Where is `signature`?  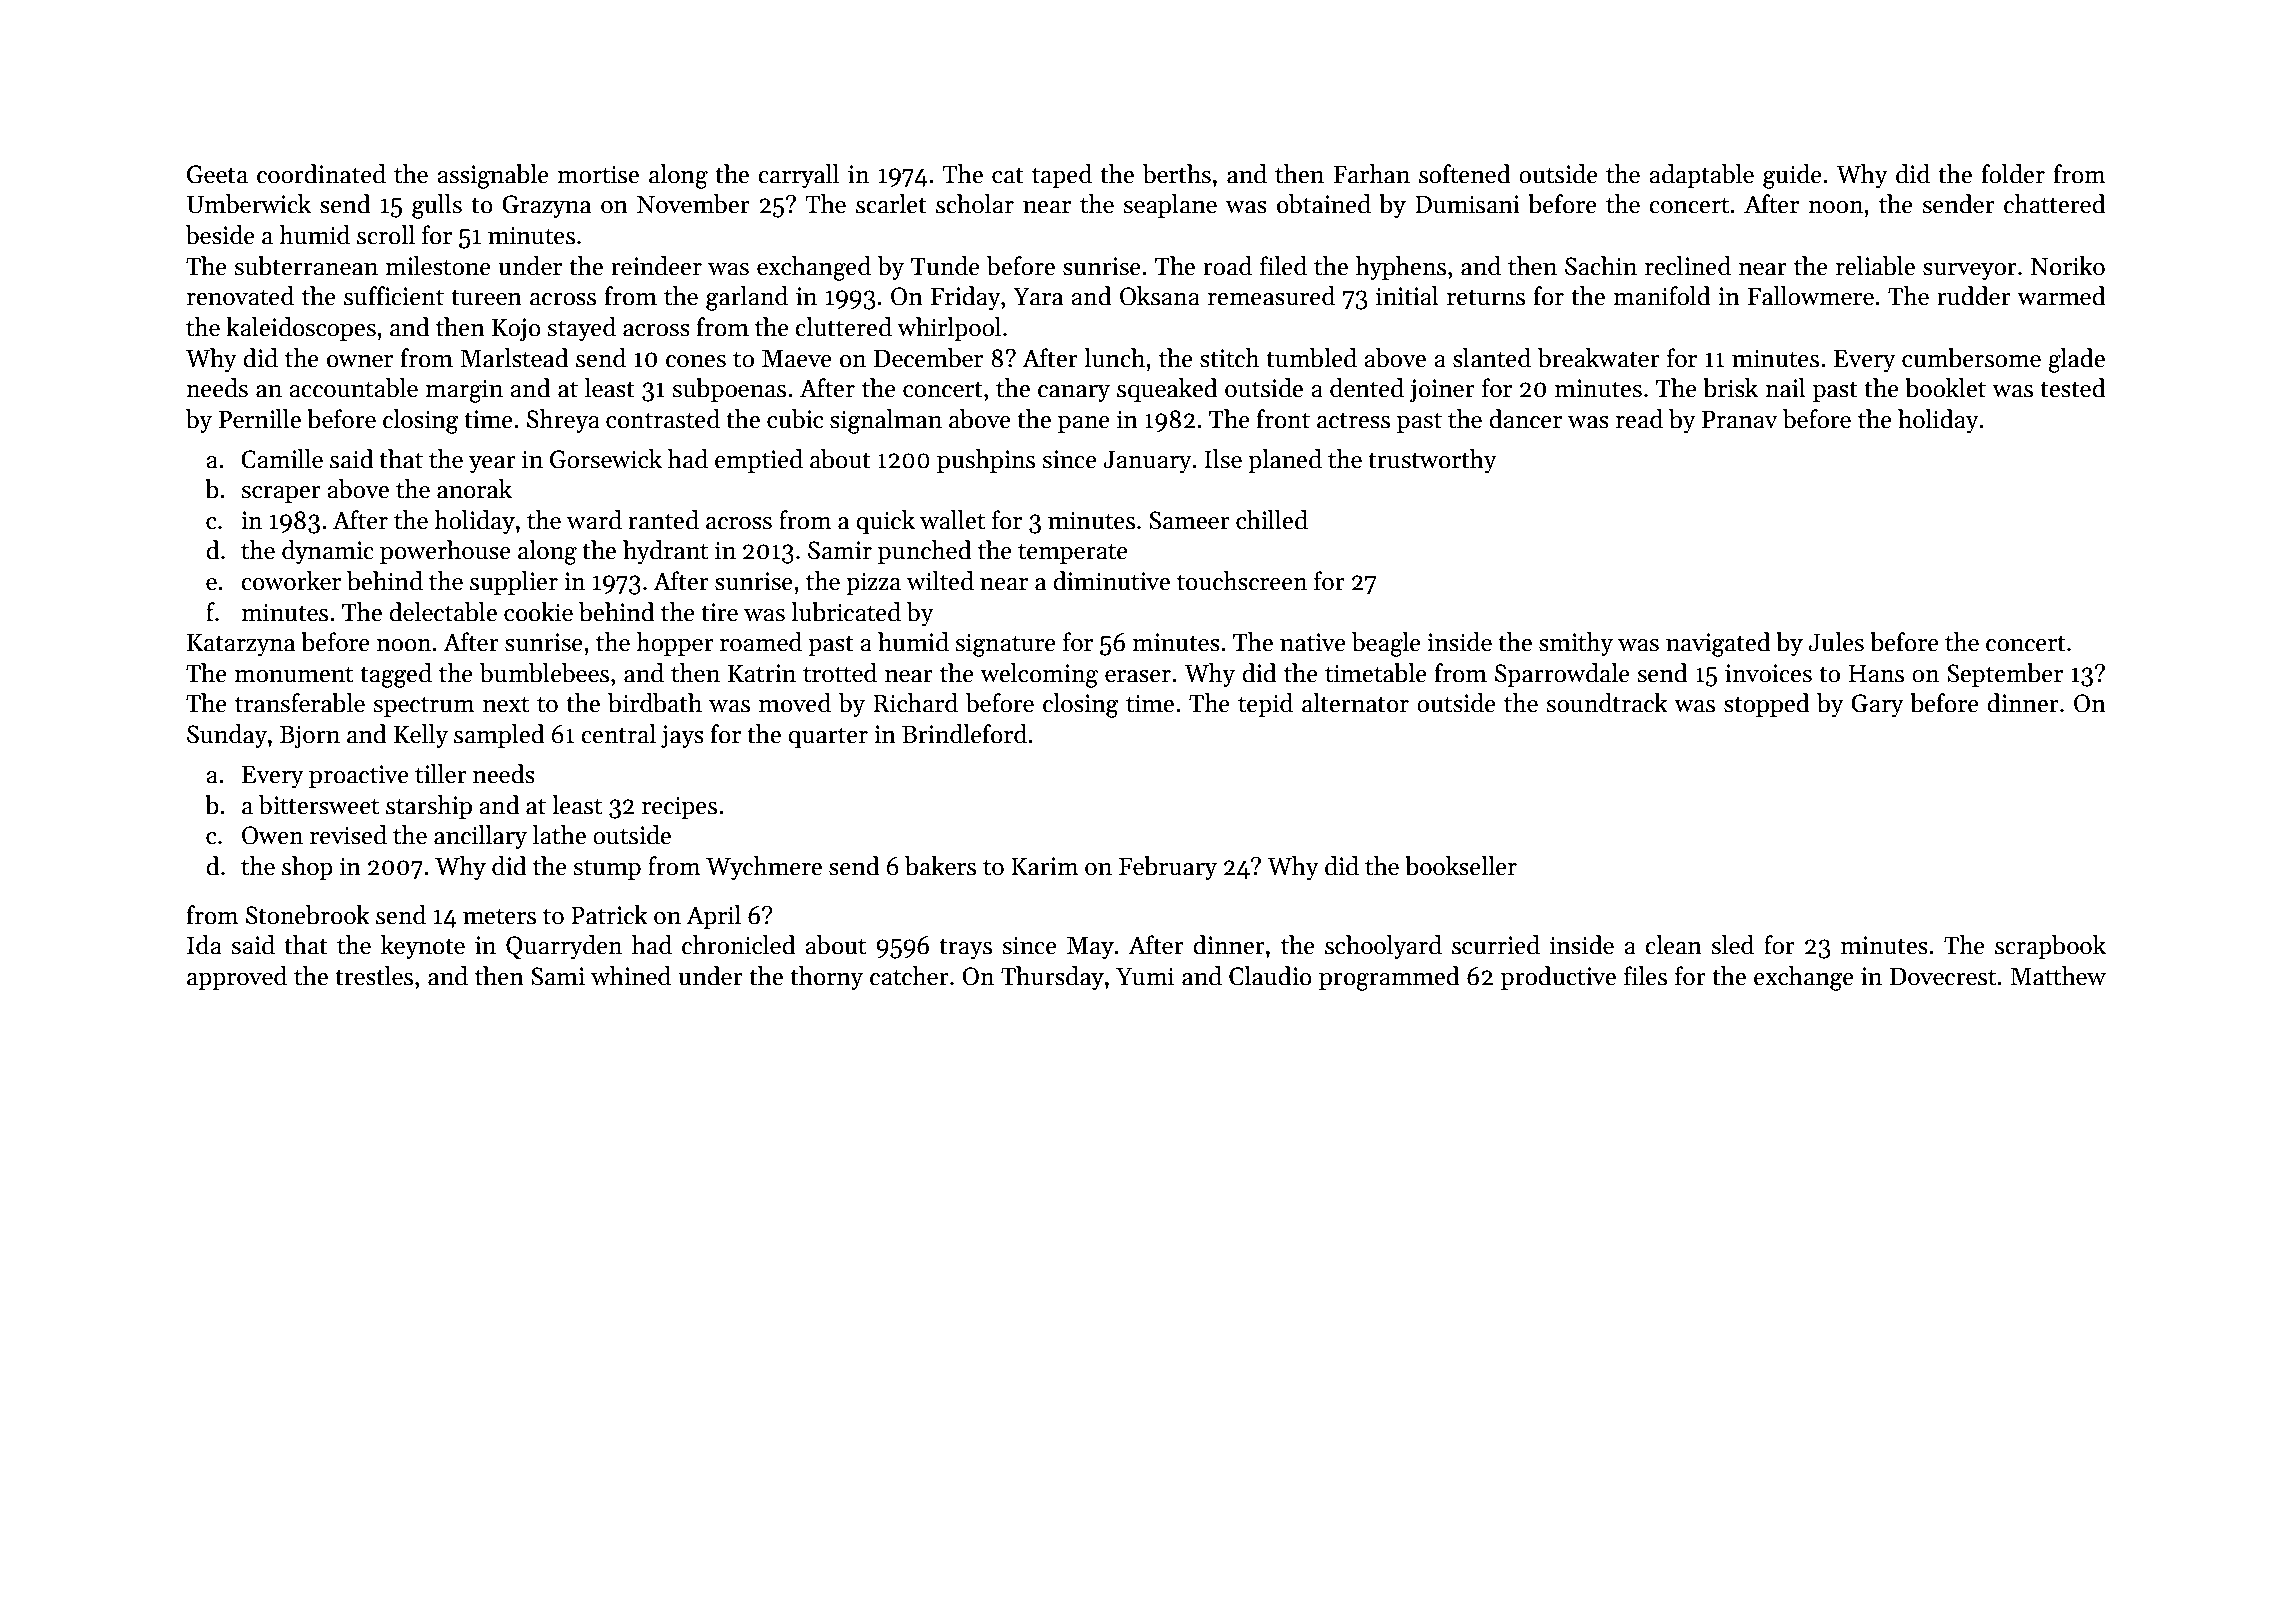
signature is located at coordinates (1005, 645).
